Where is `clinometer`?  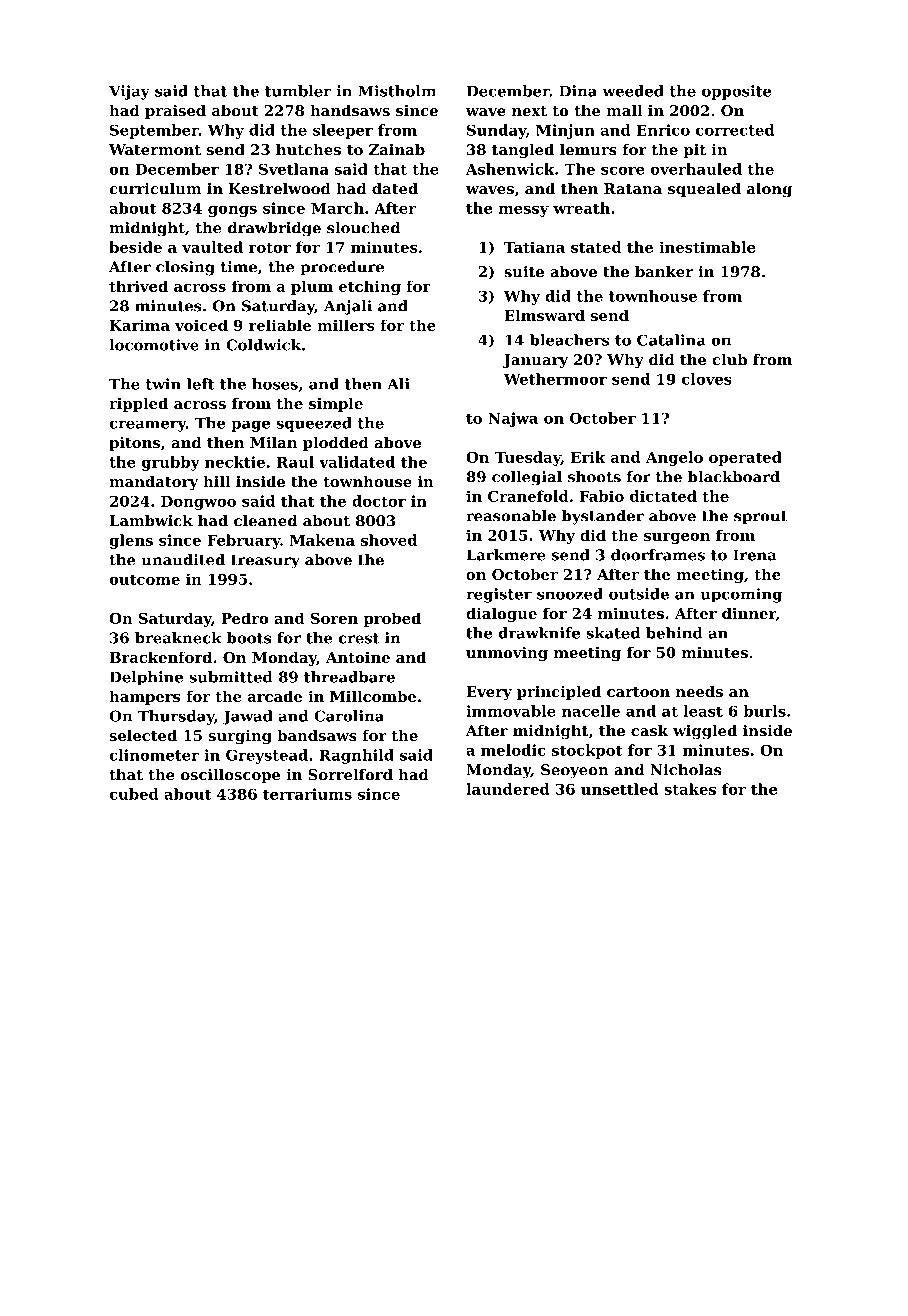
clinometer is located at coordinates (154, 755).
